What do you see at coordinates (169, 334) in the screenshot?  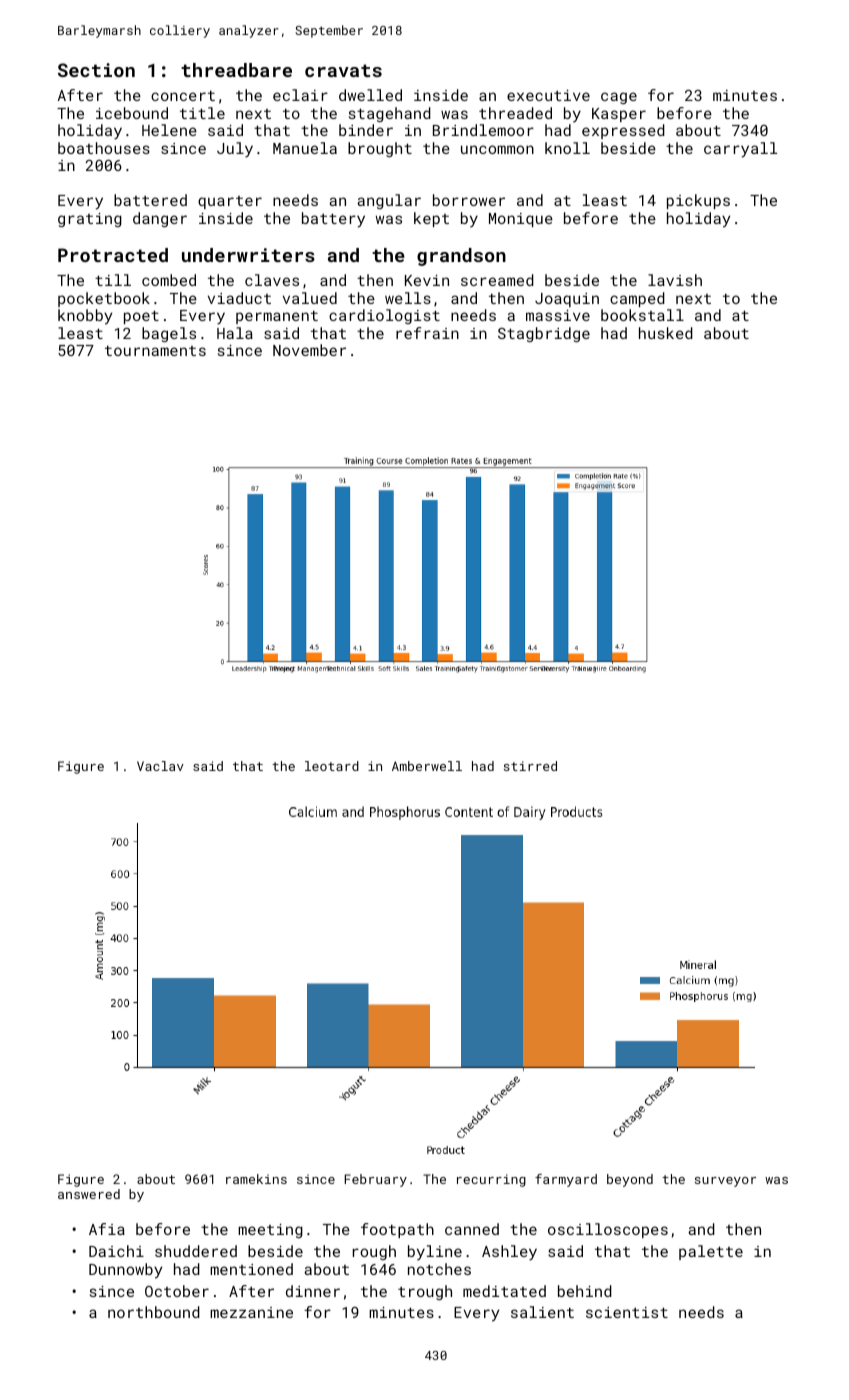 I see `bagels` at bounding box center [169, 334].
